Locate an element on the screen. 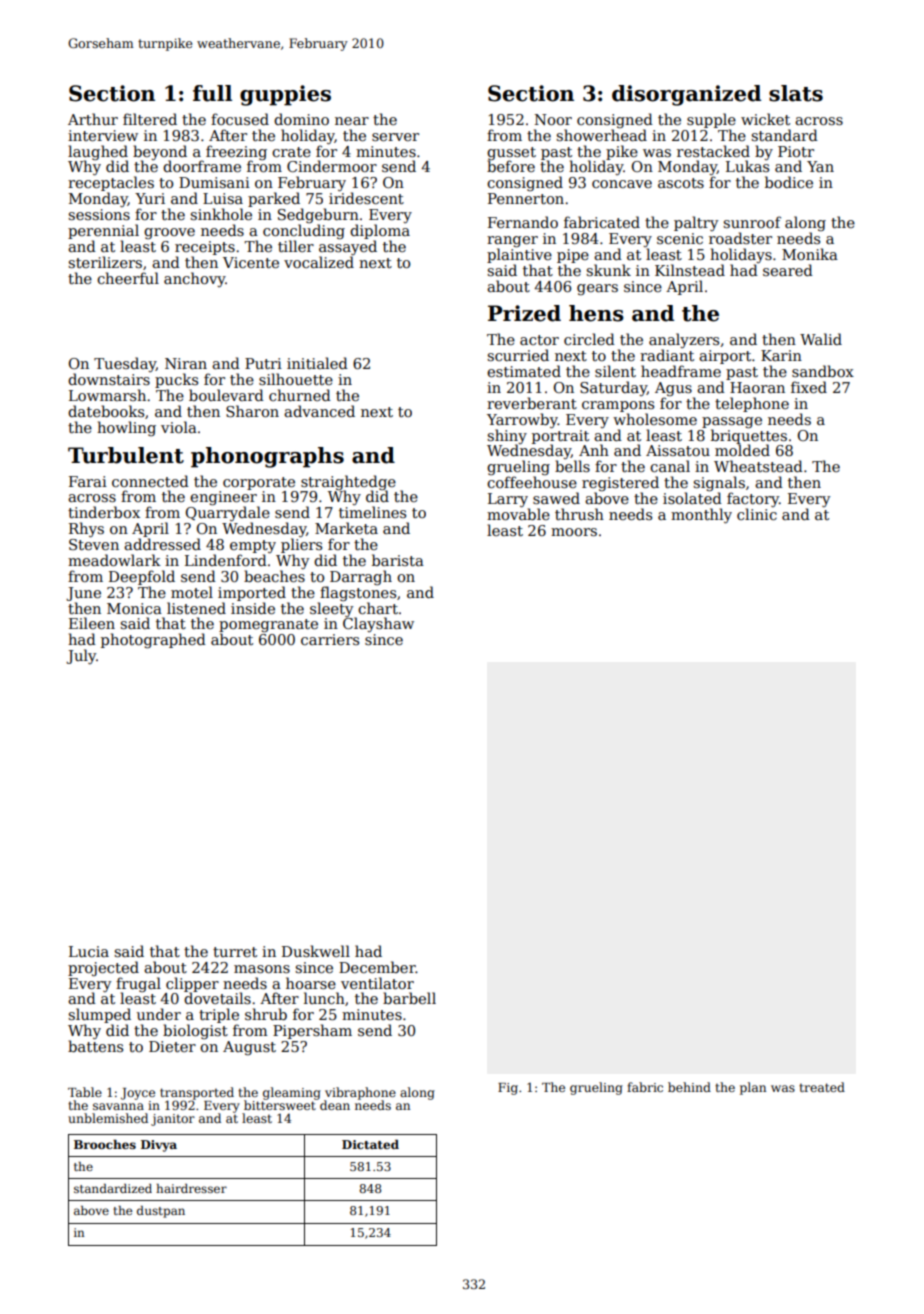 This screenshot has height=1314, width=924. server is located at coordinates (395, 137).
